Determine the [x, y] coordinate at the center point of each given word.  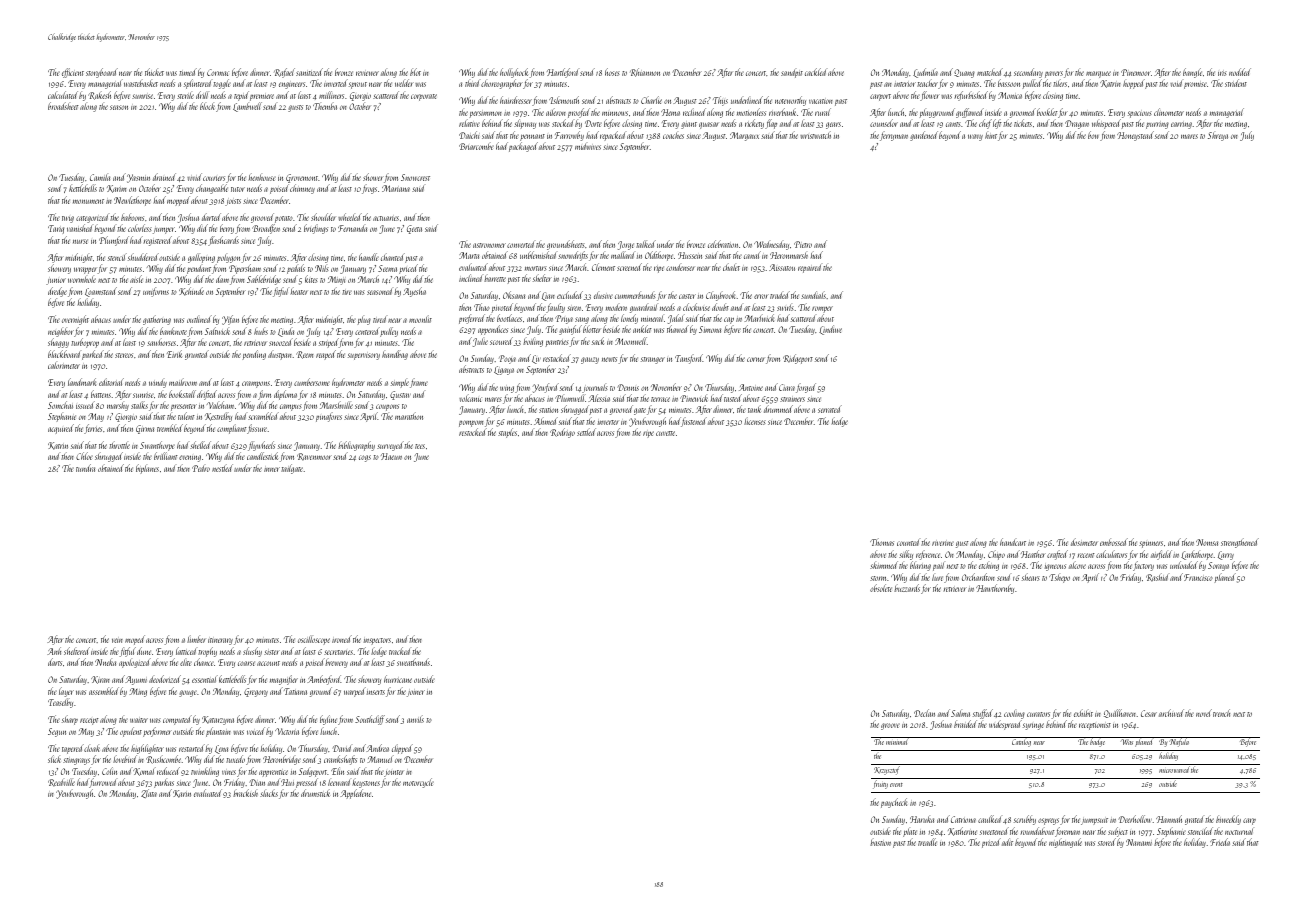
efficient [73, 73]
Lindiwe [830, 330]
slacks [269, 793]
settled [586, 432]
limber [196, 639]
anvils [415, 719]
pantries [557, 343]
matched [990, 72]
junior [56, 281]
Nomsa [1207, 542]
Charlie [651, 100]
